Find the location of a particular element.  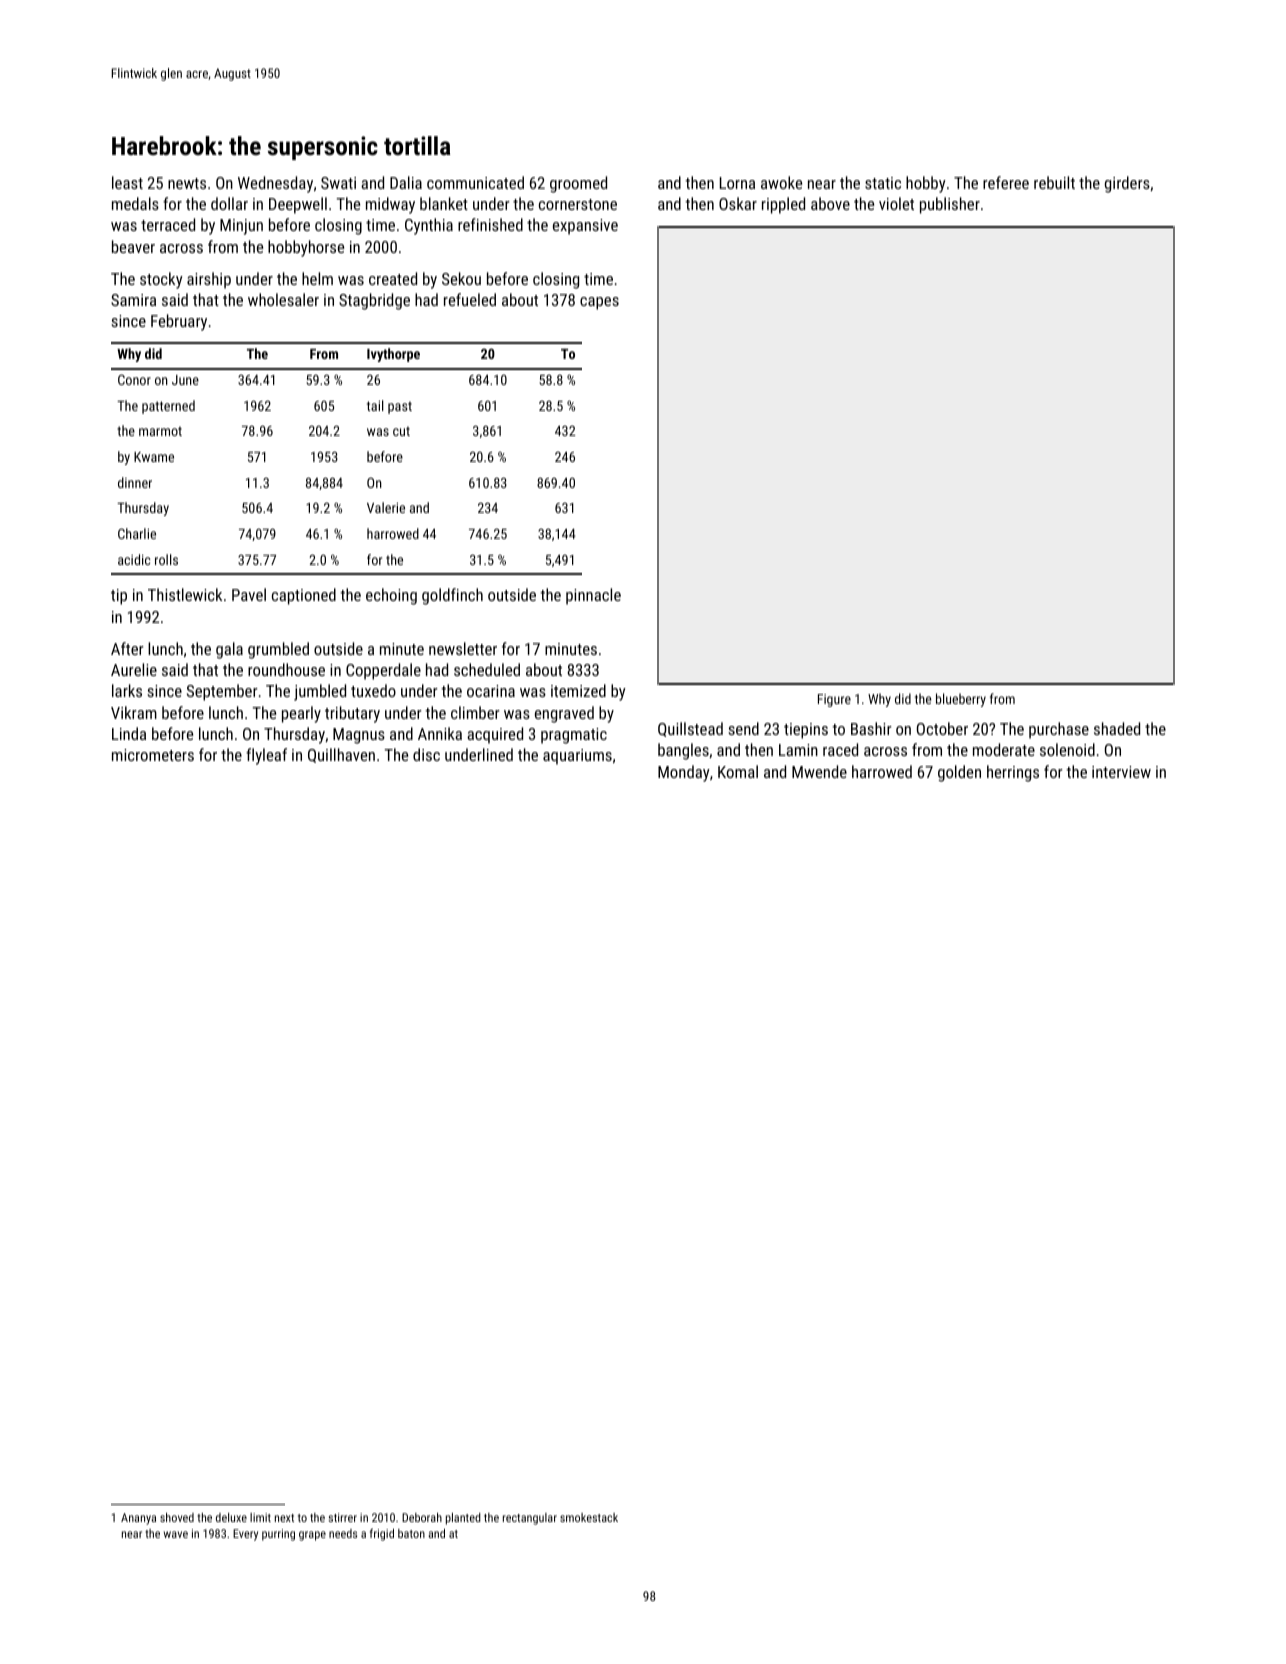

smokestack is located at coordinates (589, 1517).
